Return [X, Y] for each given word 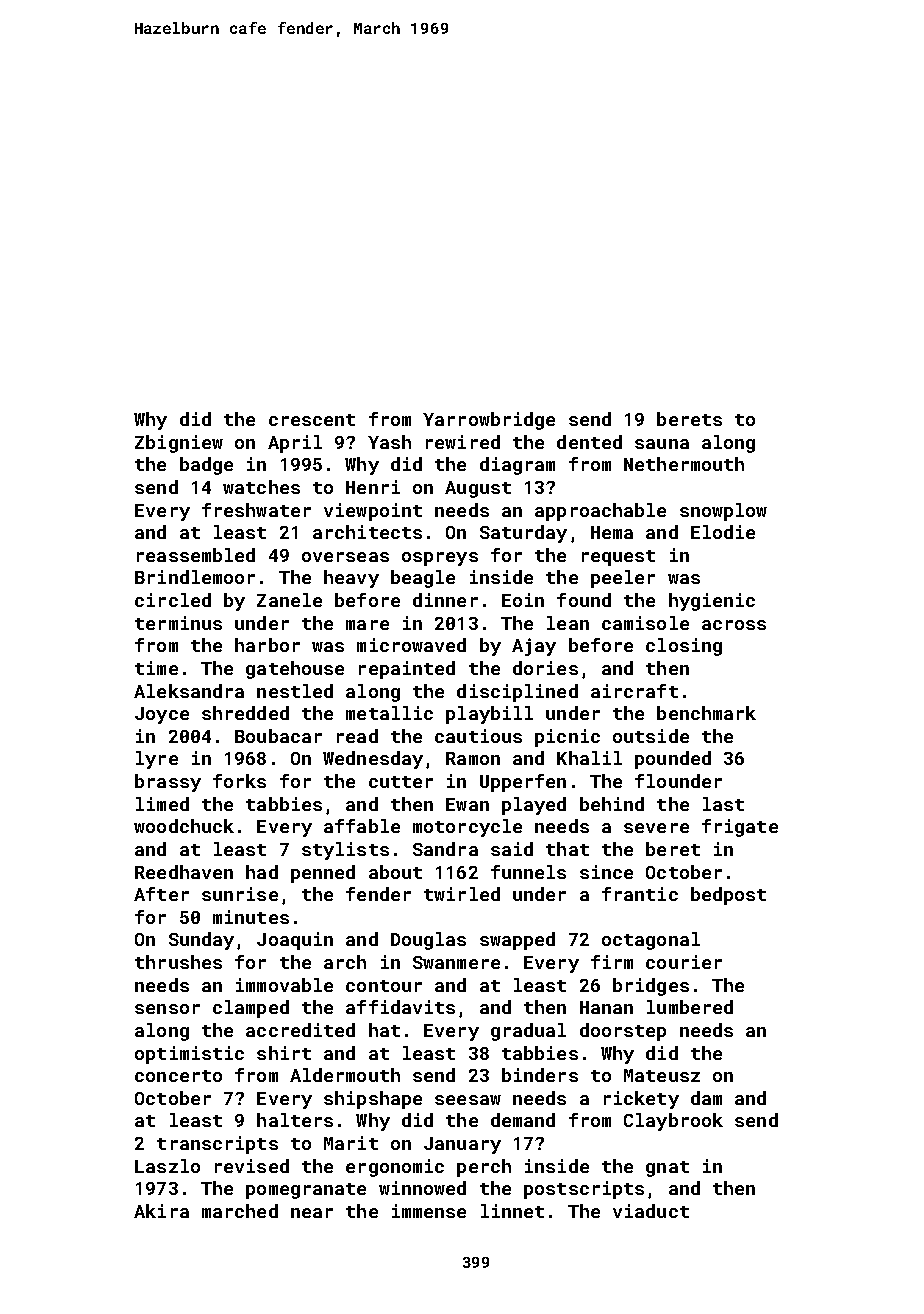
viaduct [651, 1211]
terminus [178, 623]
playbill [489, 715]
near [312, 1213]
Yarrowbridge [489, 421]
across [734, 625]
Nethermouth [684, 464]
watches [261, 487]
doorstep [623, 1032]
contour [384, 986]
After [161, 894]
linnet [512, 1211]
